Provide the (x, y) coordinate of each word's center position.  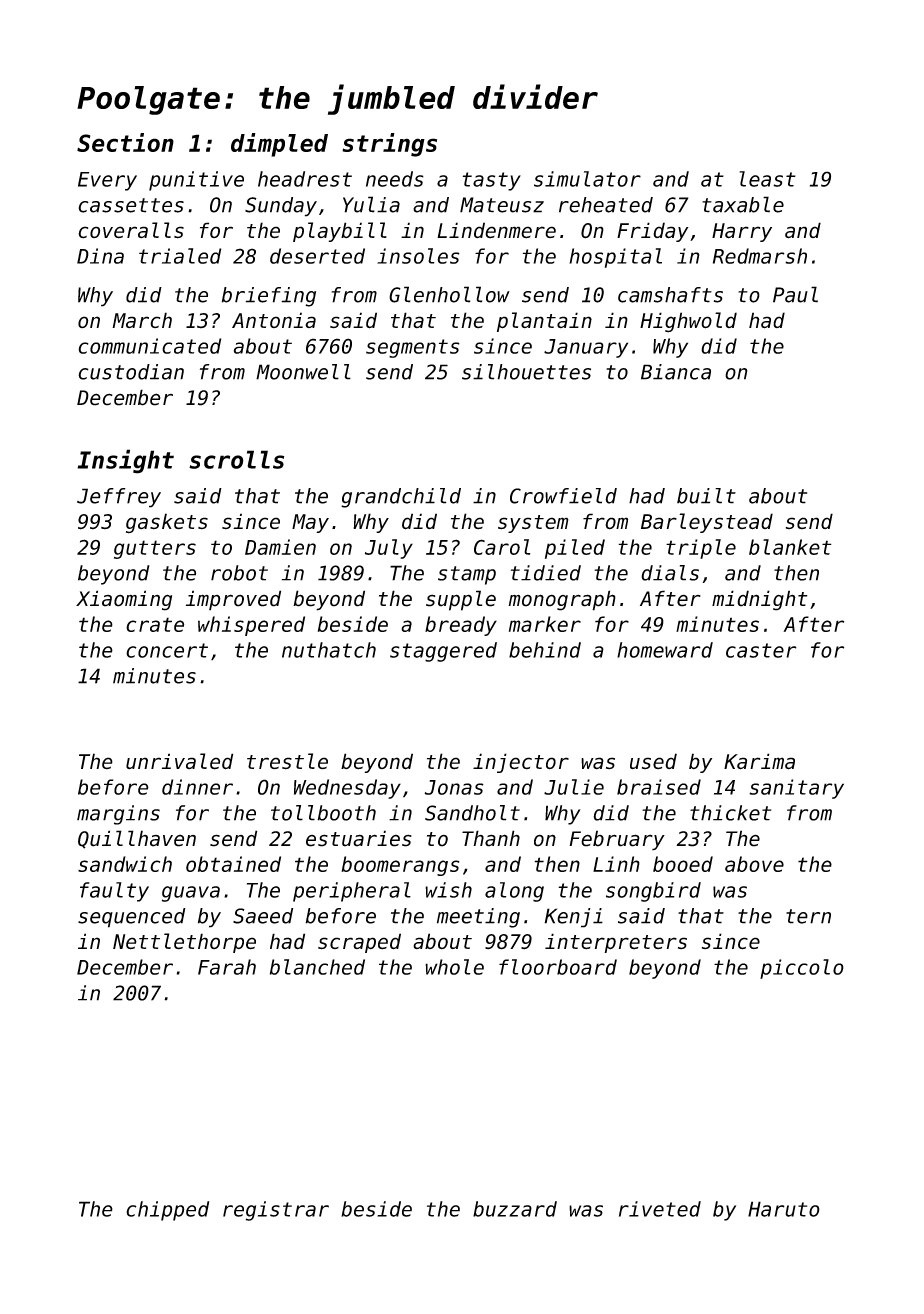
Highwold (688, 322)
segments (413, 348)
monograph (562, 600)
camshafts (670, 295)
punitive (196, 181)
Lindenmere (496, 230)
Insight (125, 461)
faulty (114, 892)
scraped (359, 943)
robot (239, 573)
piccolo (802, 969)
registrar (276, 1211)
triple (701, 549)
